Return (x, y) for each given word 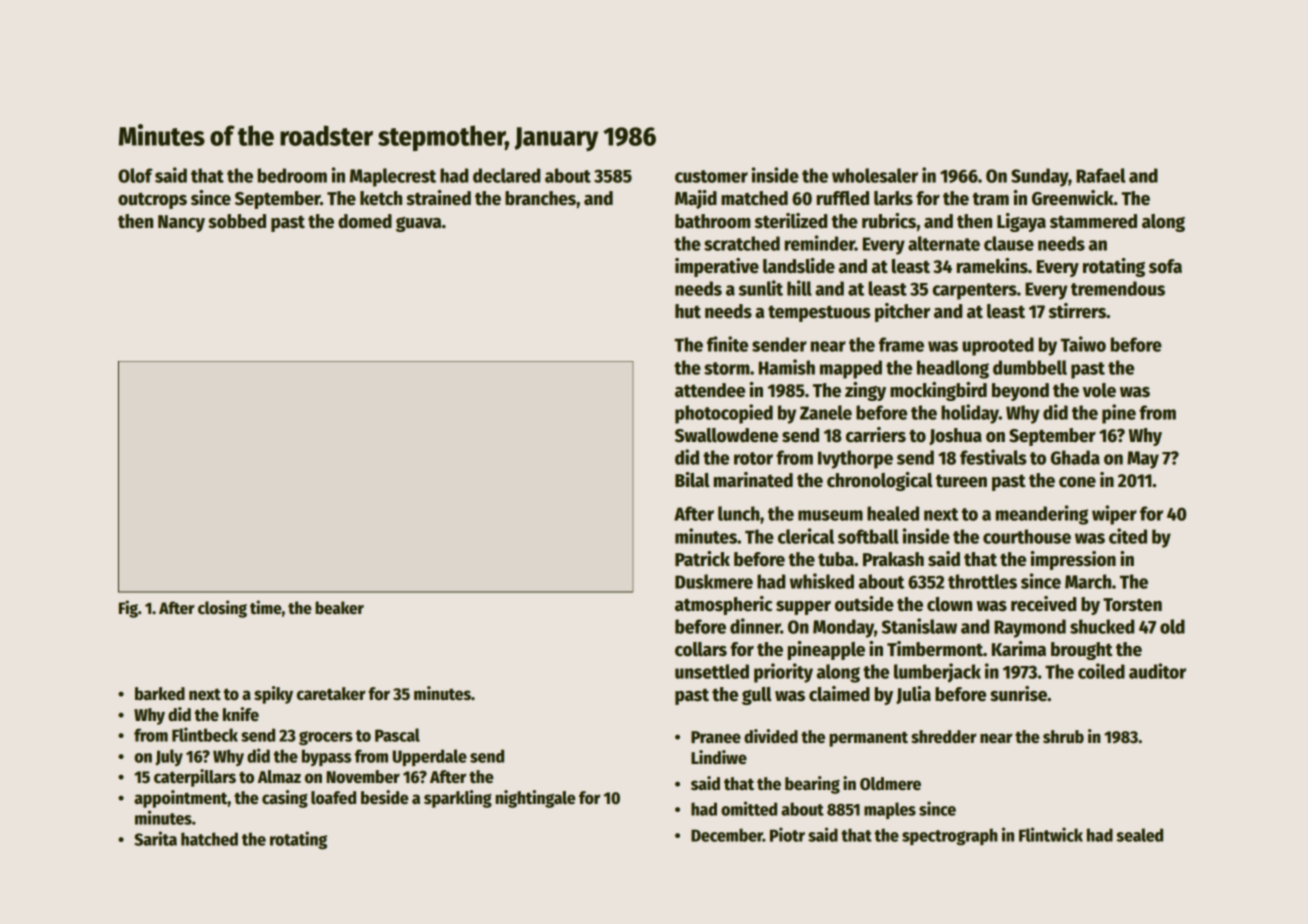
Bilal (692, 480)
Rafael (1100, 175)
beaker (339, 608)
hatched (209, 839)
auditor (1157, 671)
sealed (1139, 835)
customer (711, 176)
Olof (135, 175)
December (727, 835)
